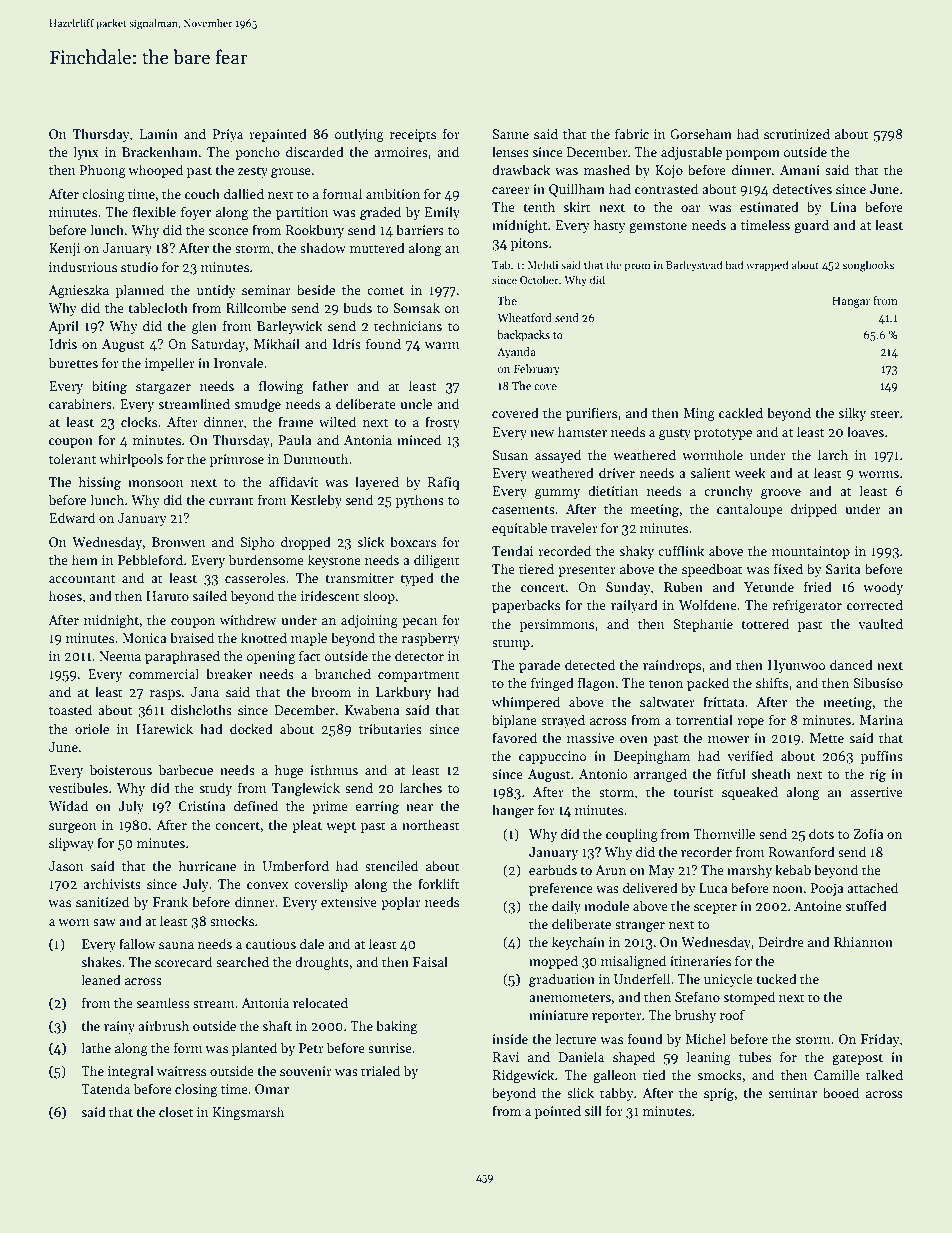  Describe the element at coordinates (393, 193) in the document. I see `ambition` at that location.
